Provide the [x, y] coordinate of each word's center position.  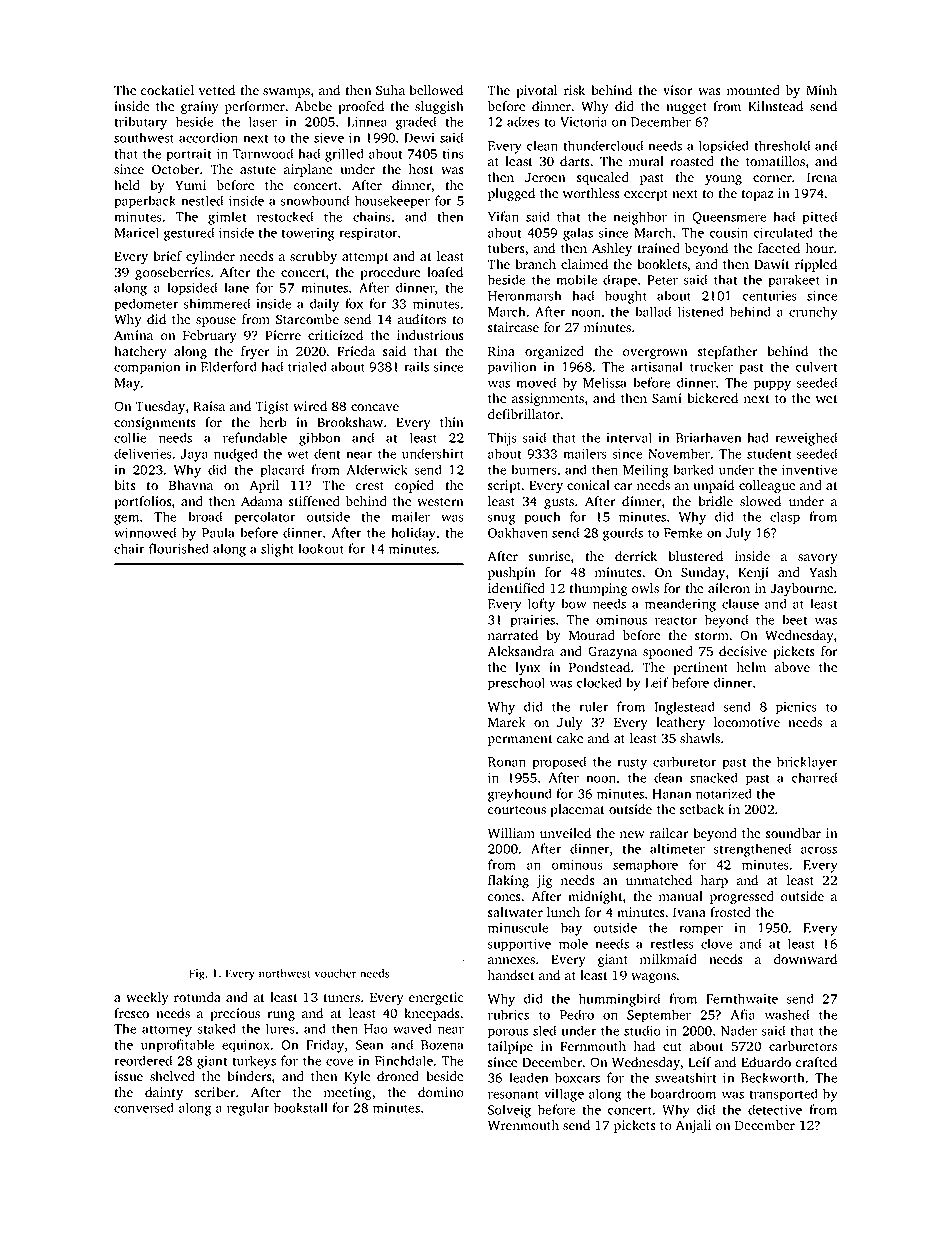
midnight [595, 897]
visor [677, 90]
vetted [217, 90]
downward [805, 959]
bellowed [436, 90]
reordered [143, 1060]
